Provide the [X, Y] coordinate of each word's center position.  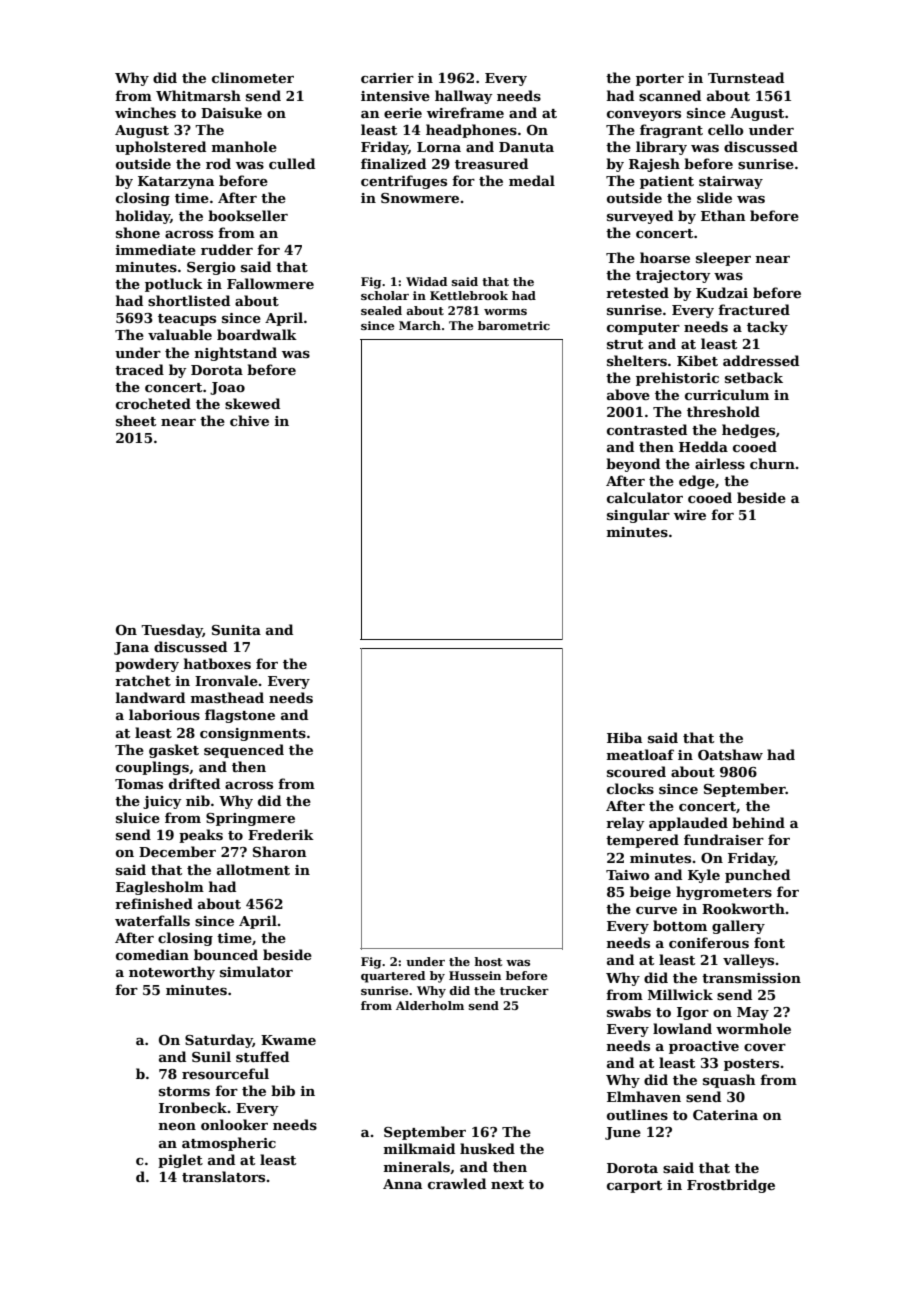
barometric [514, 325]
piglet [180, 1161]
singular [638, 516]
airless [720, 463]
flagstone [240, 716]
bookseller [248, 215]
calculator [645, 497]
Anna [402, 1184]
